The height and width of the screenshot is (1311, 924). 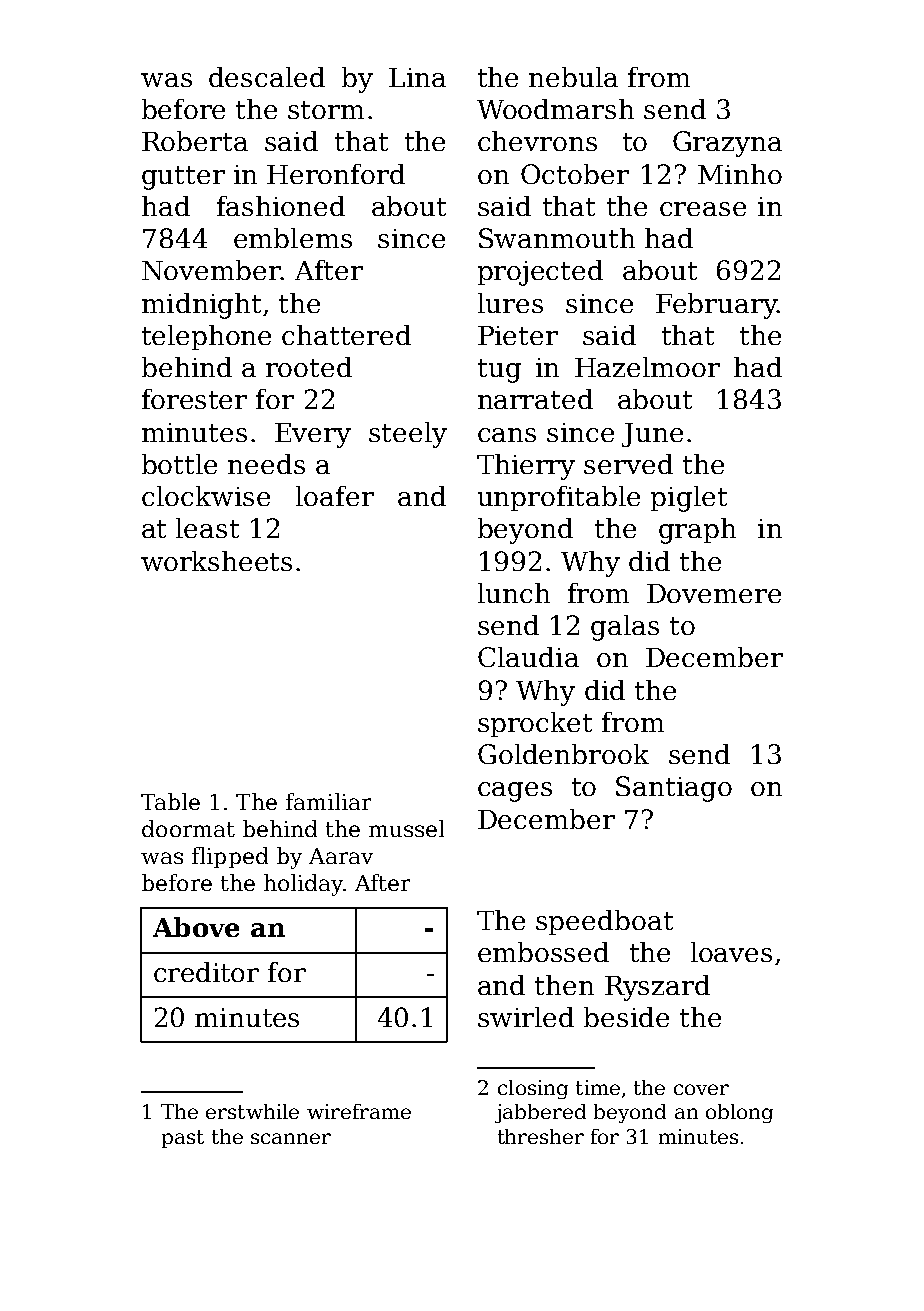 I want to click on least, so click(x=207, y=528).
